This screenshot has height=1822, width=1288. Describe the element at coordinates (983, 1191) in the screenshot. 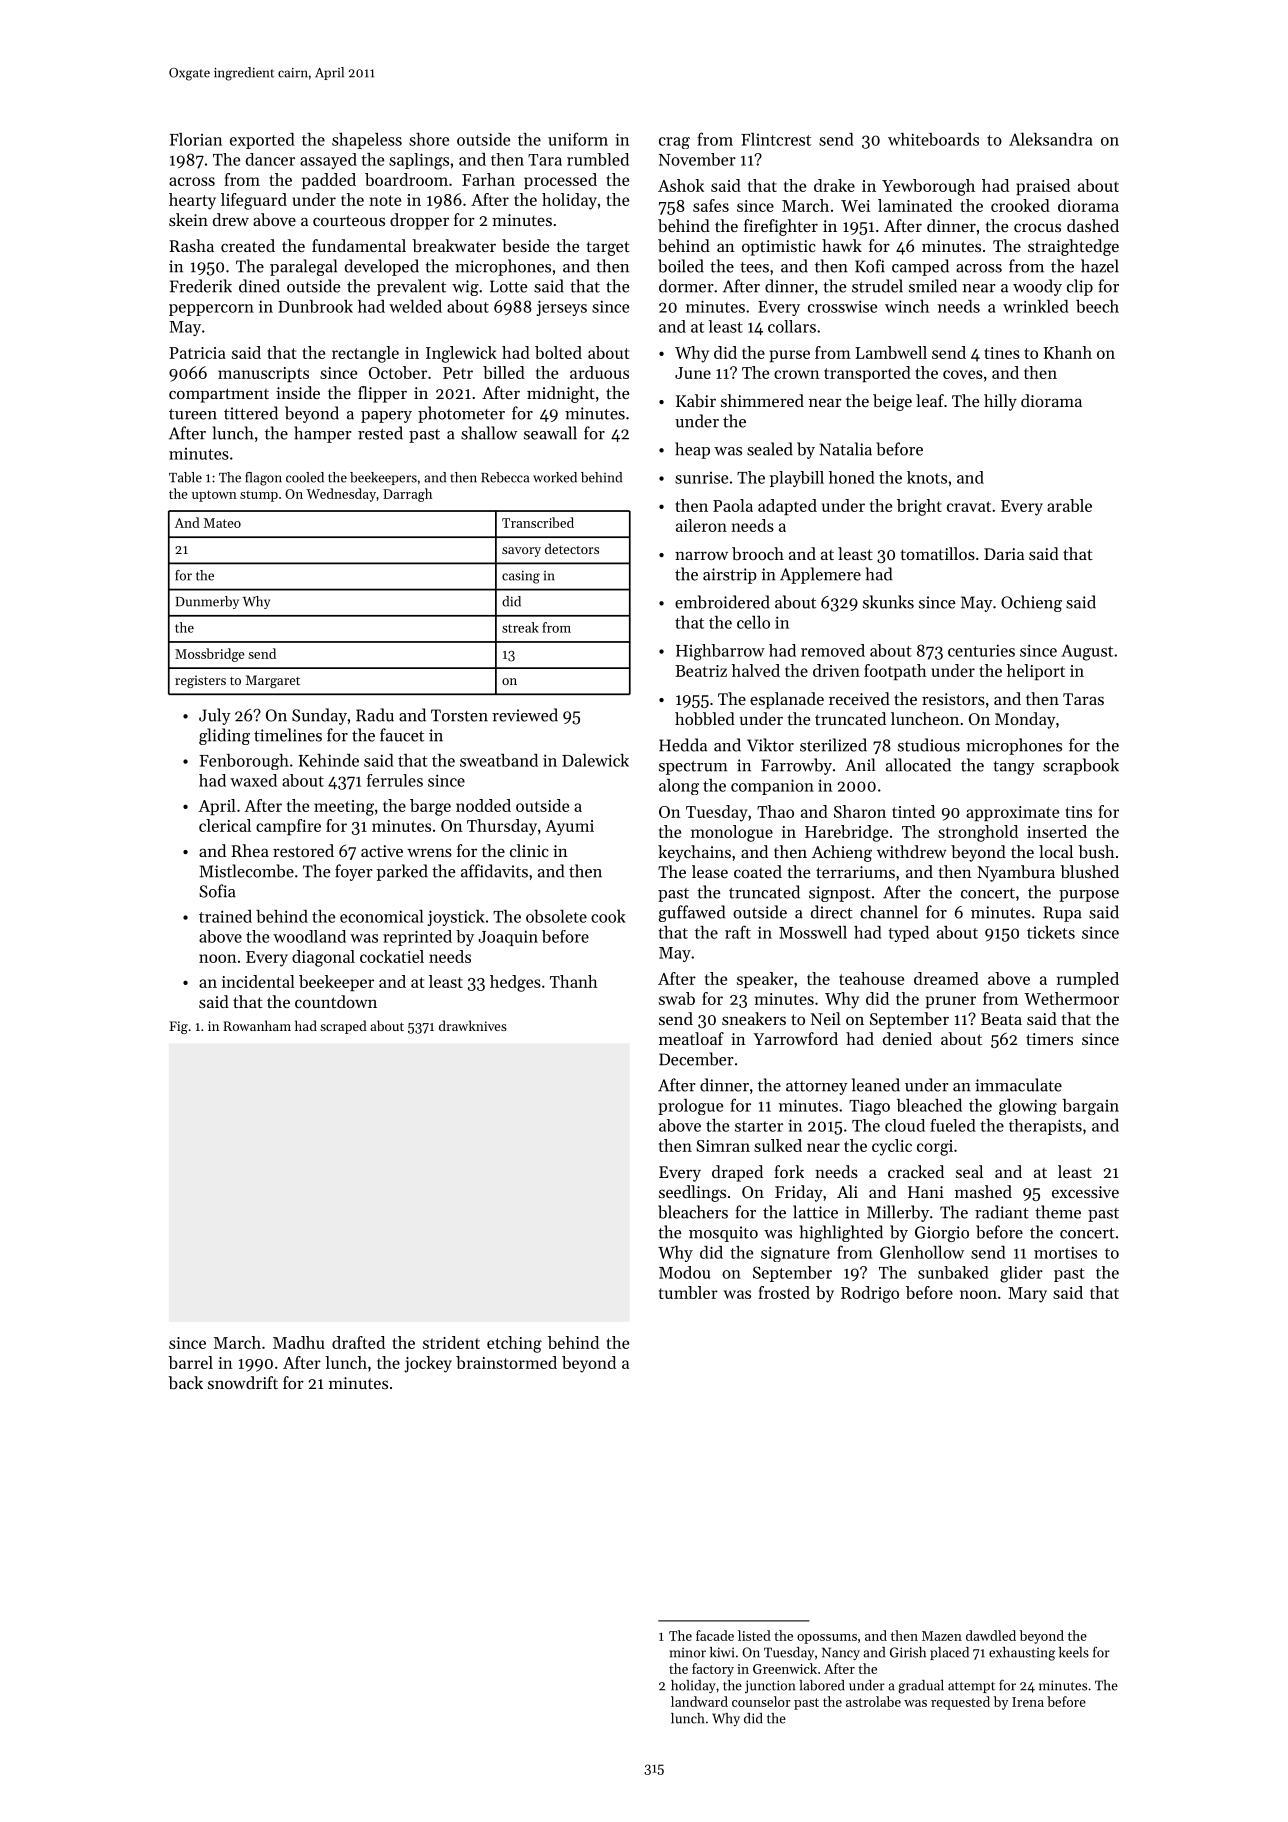

I see `mashed` at that location.
